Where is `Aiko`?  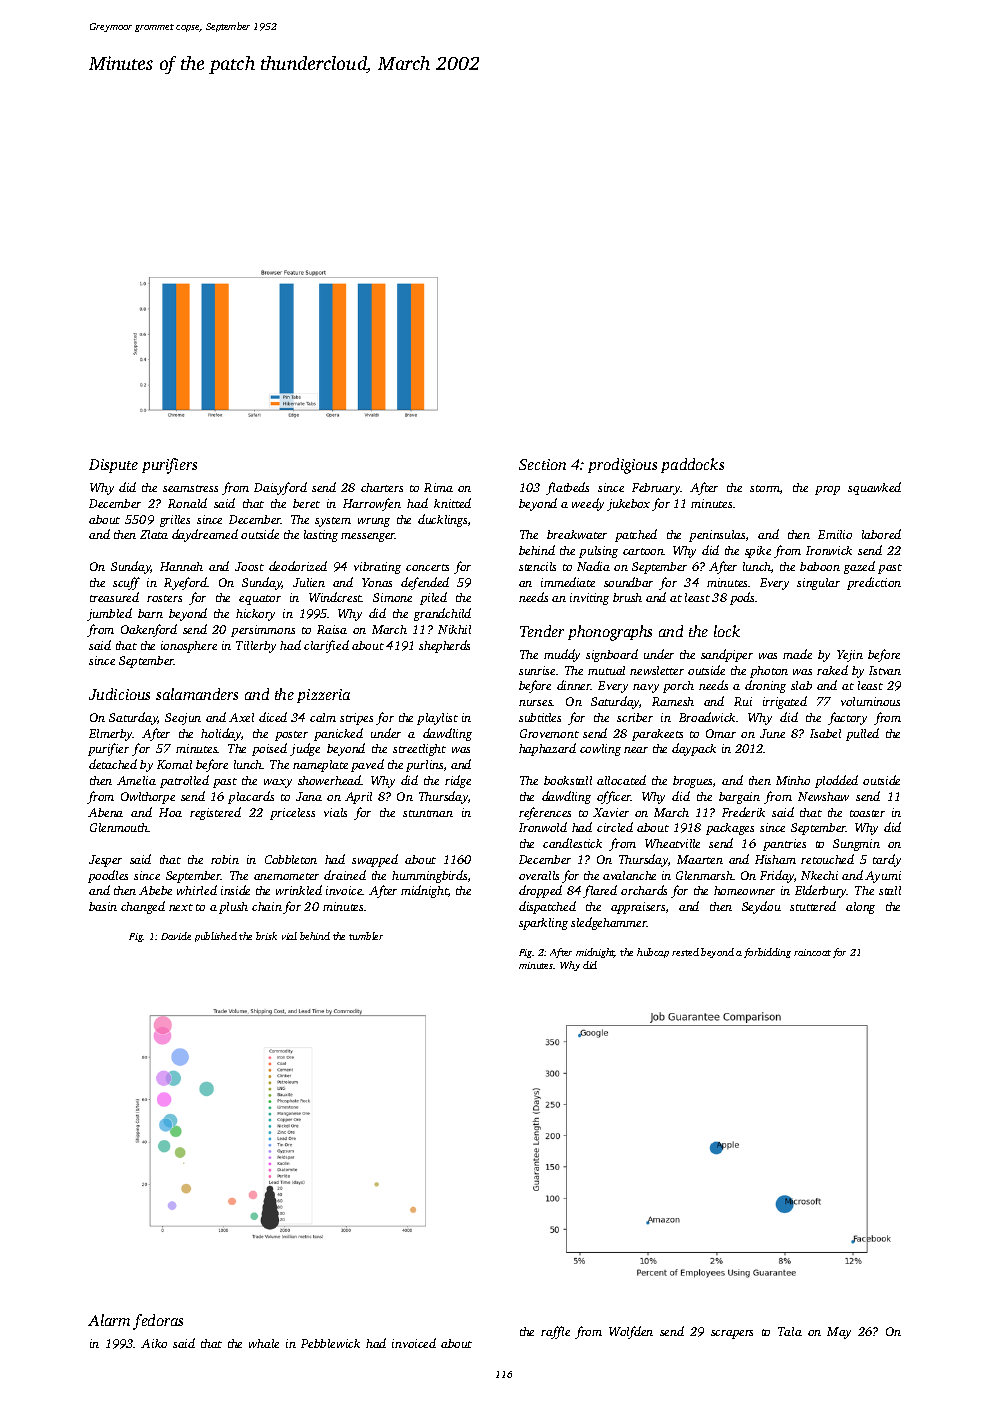
Aiko is located at coordinates (154, 1343).
